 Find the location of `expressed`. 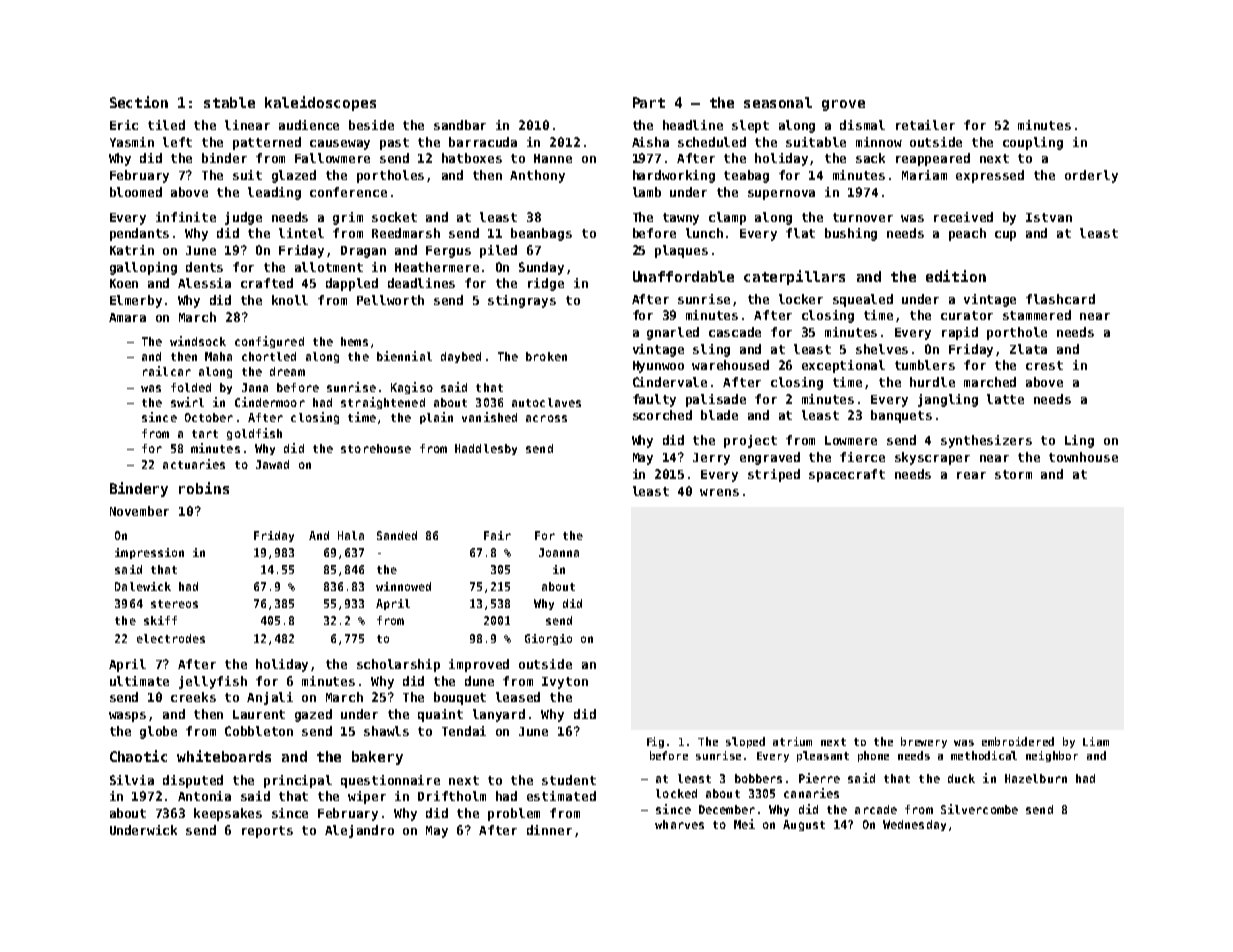

expressed is located at coordinates (990, 176).
